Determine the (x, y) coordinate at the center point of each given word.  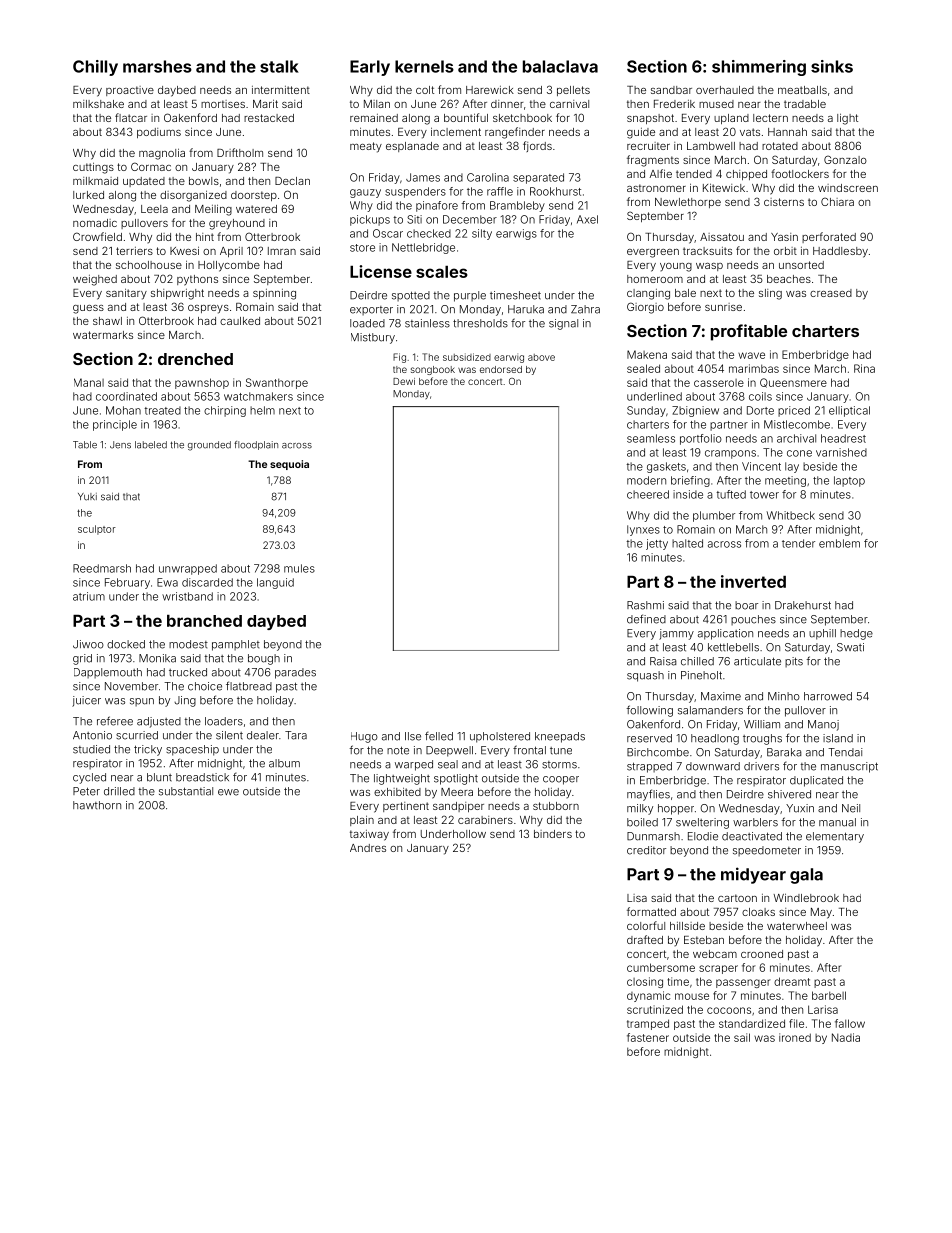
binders (553, 834)
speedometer (767, 851)
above (541, 357)
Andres (368, 848)
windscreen (848, 188)
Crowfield (97, 236)
